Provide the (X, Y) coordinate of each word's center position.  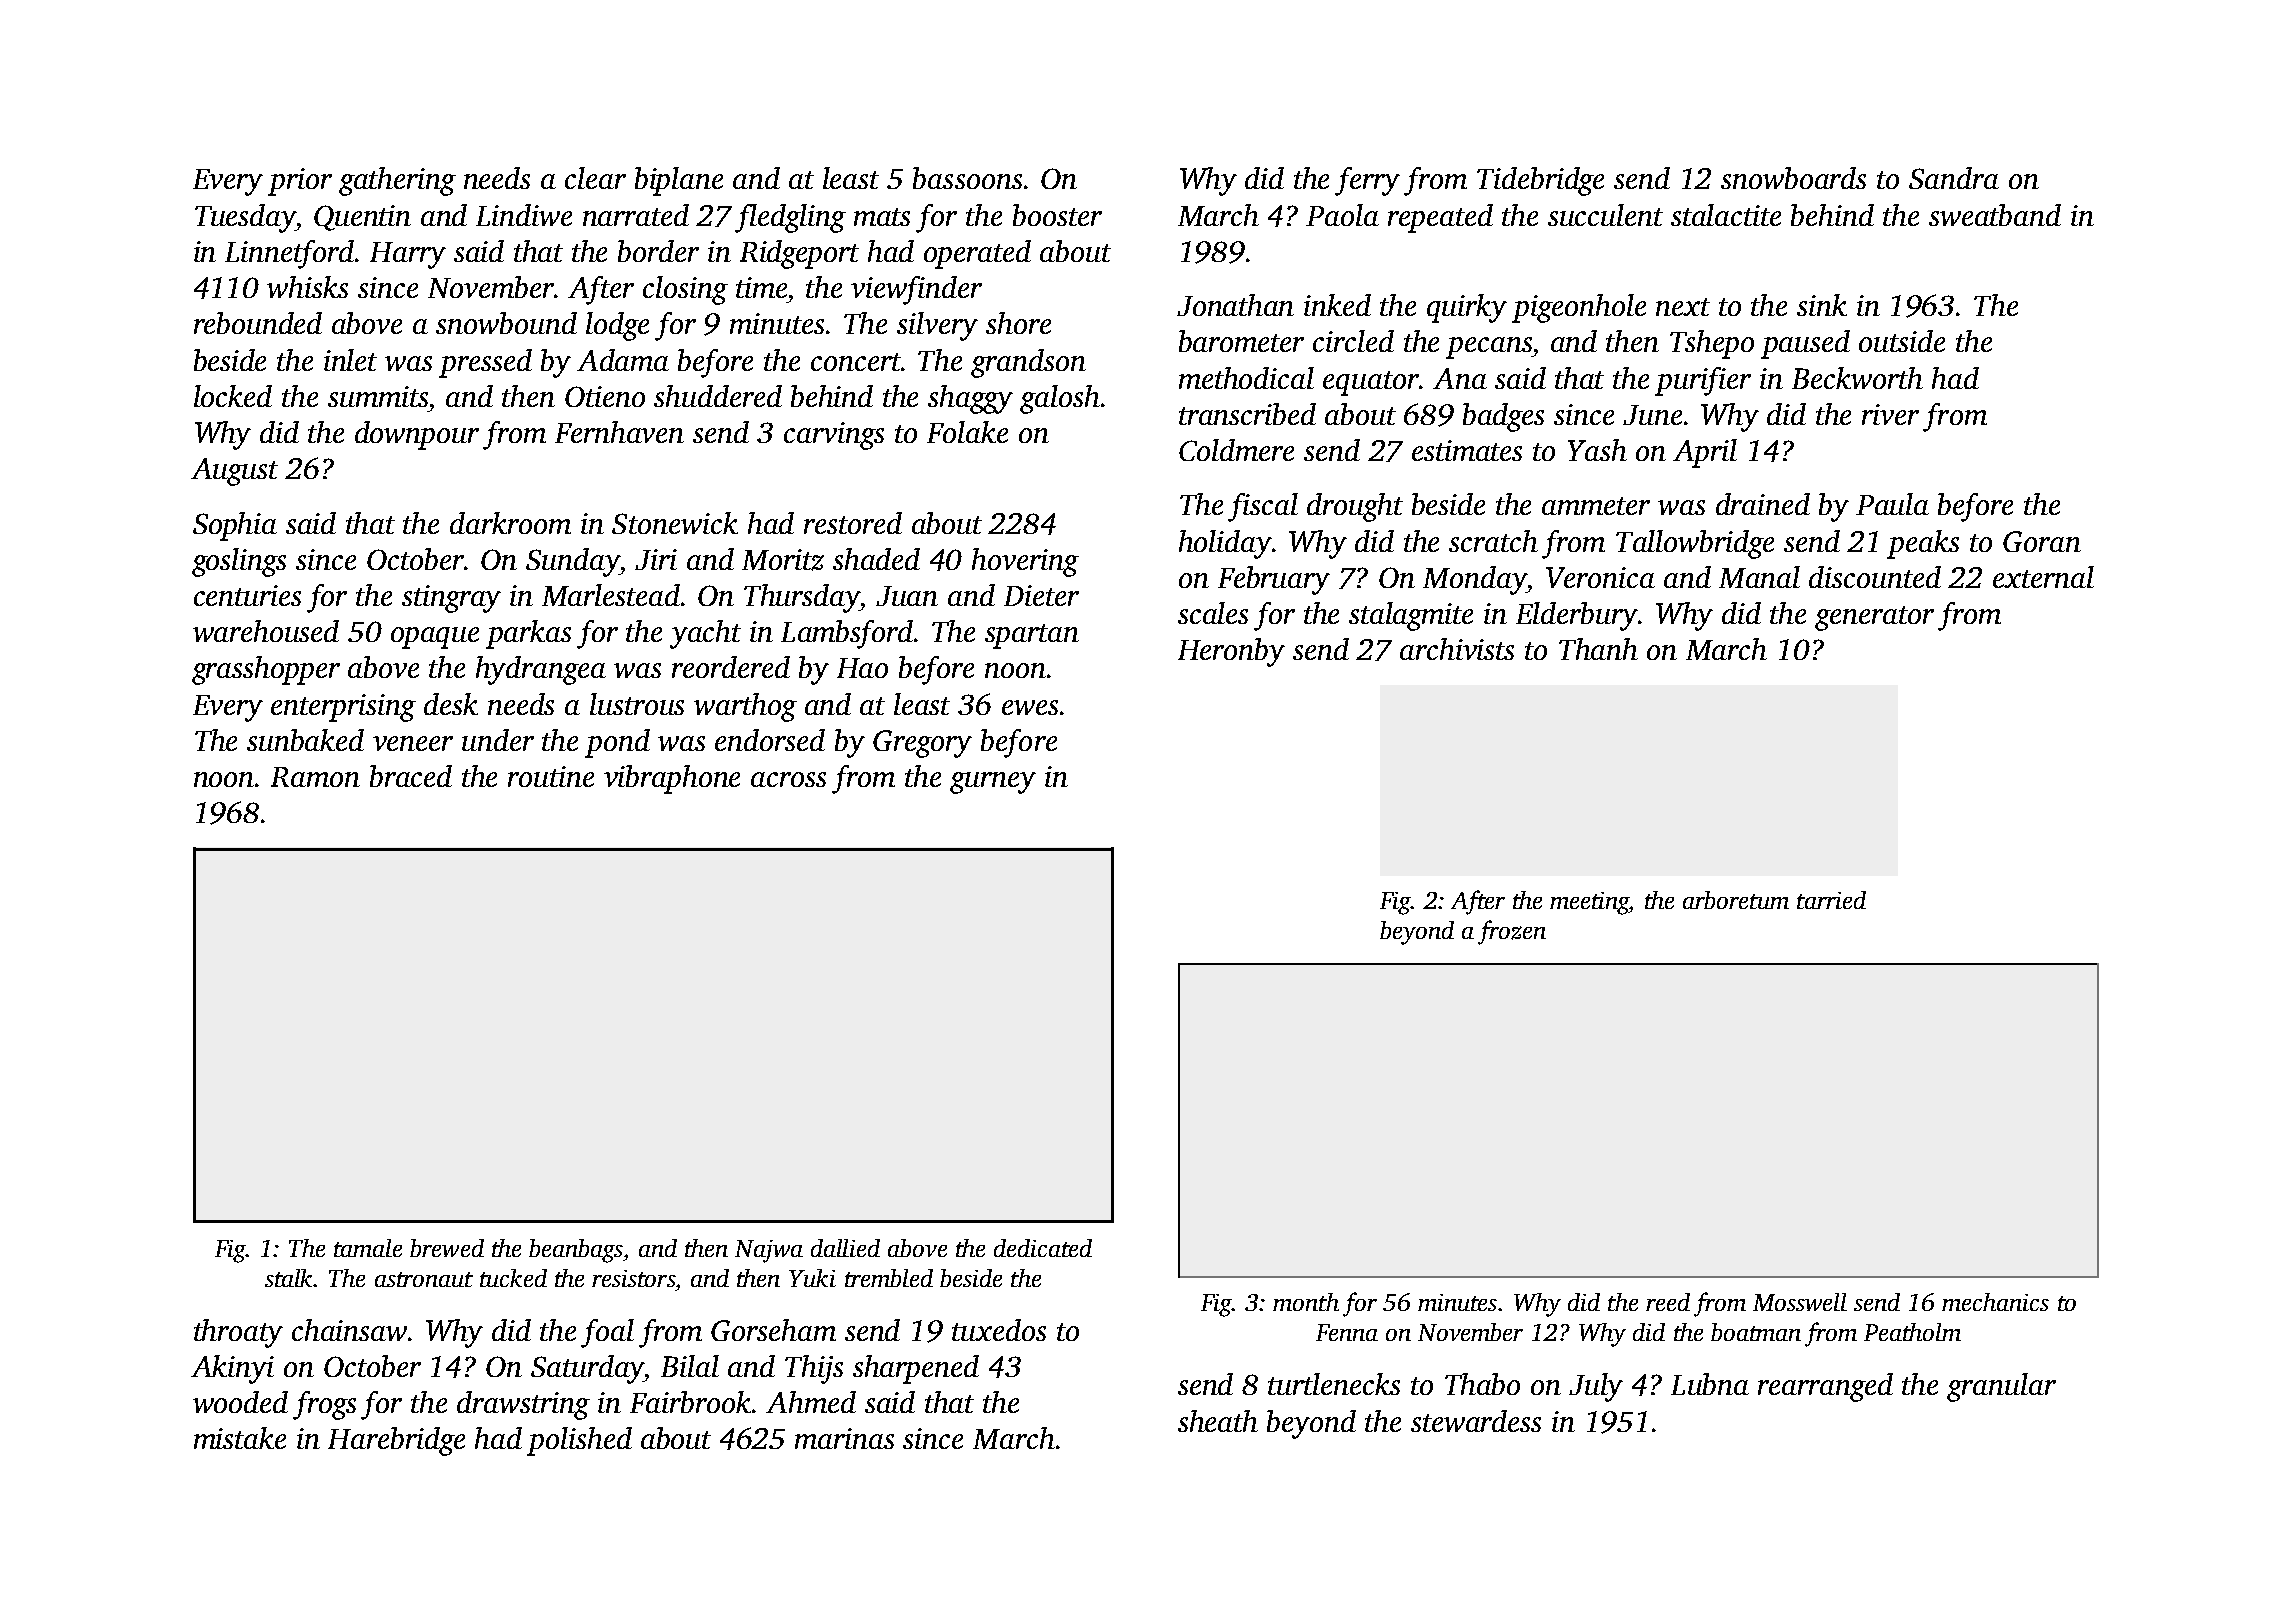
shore (1018, 323)
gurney (993, 783)
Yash (1597, 450)
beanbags (576, 1251)
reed (1668, 1302)
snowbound (506, 323)
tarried (1831, 900)
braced (411, 776)
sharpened (916, 1369)
